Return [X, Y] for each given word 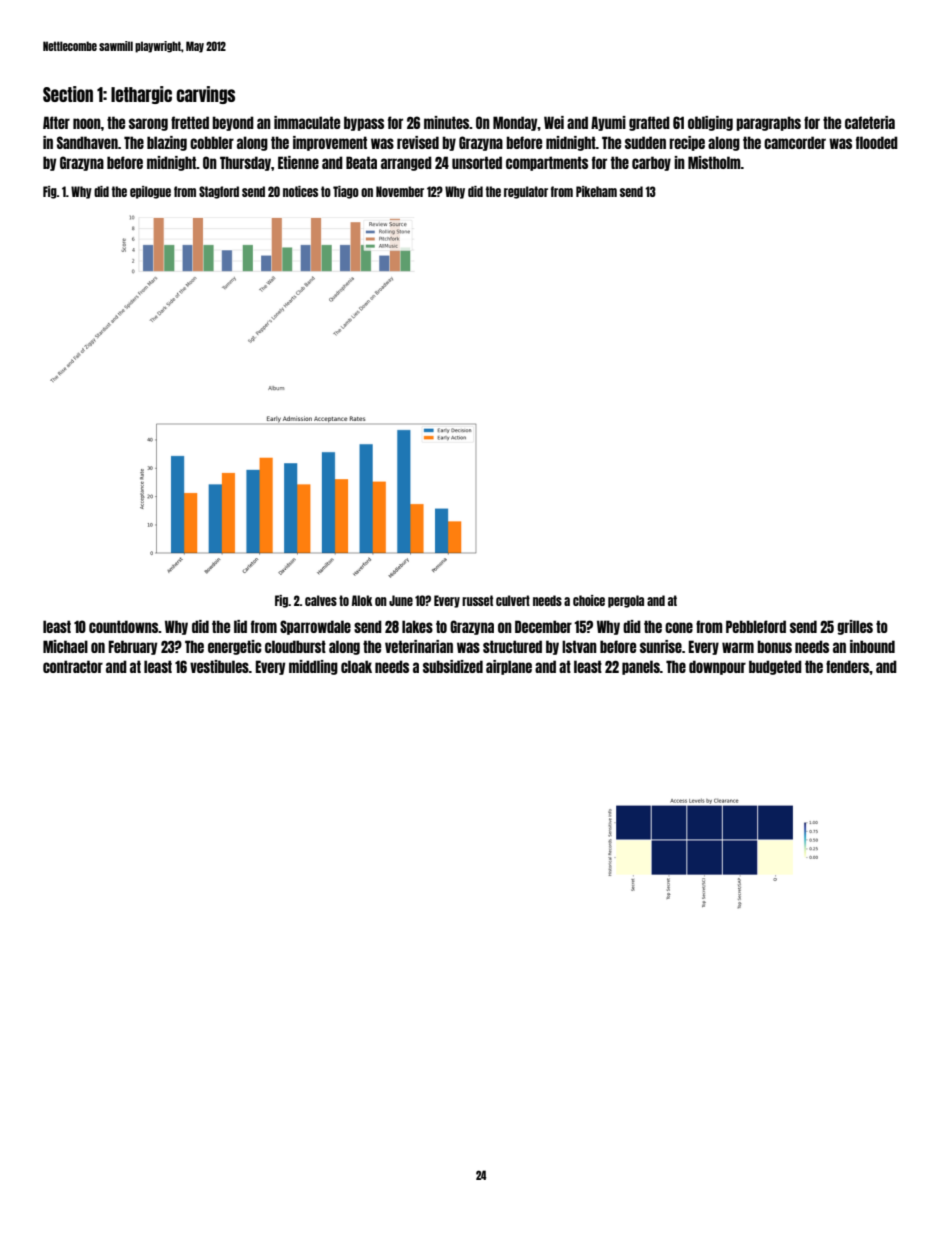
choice [589, 600]
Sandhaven [87, 142]
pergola [626, 601]
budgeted [775, 667]
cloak [356, 666]
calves [321, 600]
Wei [554, 122]
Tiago [346, 192]
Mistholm [714, 162]
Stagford [219, 192]
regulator [526, 192]
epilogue [150, 192]
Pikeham [596, 191]
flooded [877, 142]
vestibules [219, 666]
